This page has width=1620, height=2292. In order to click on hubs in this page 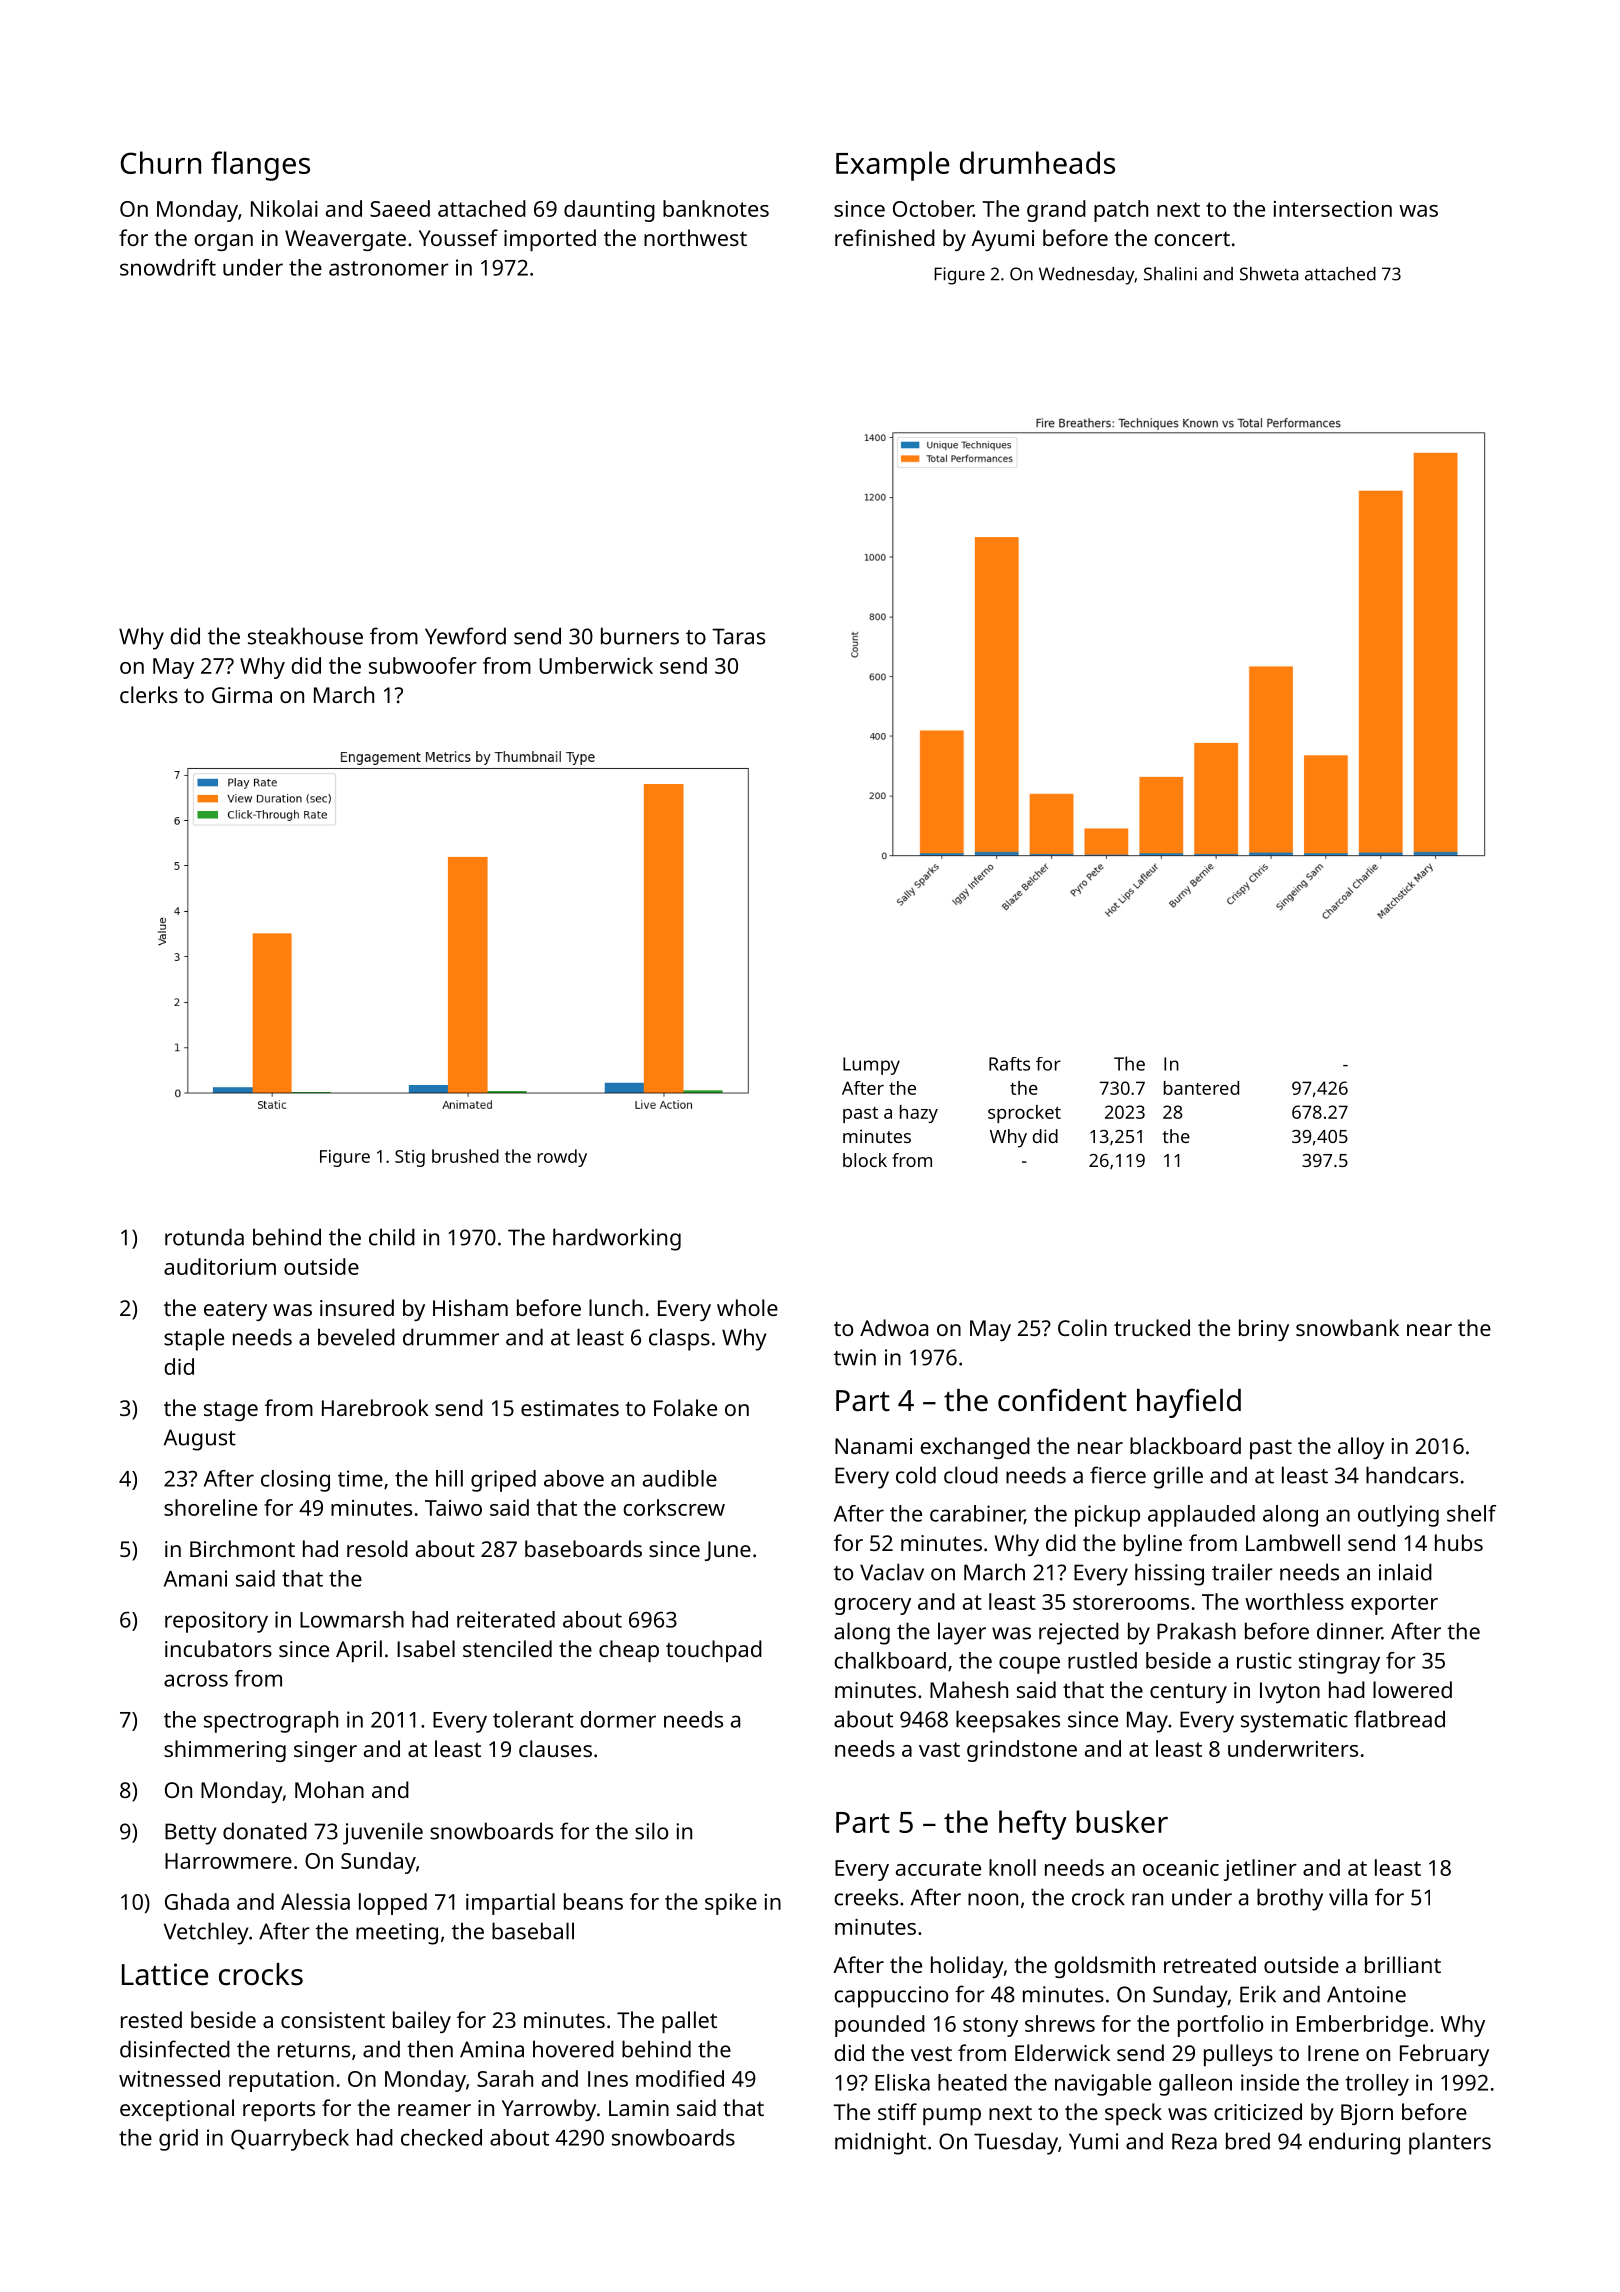, I will do `click(1459, 1542)`.
